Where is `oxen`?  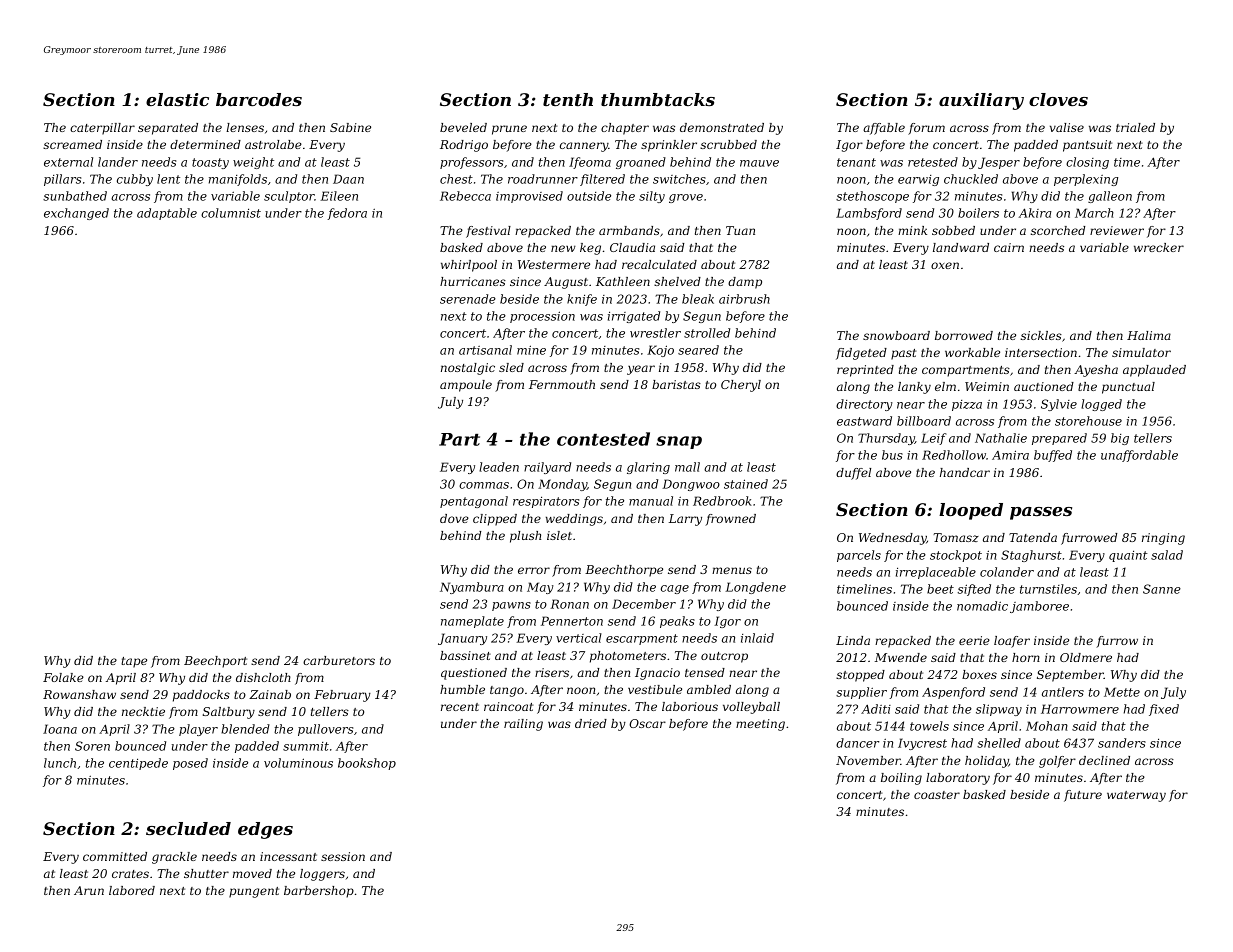 oxen is located at coordinates (945, 265).
